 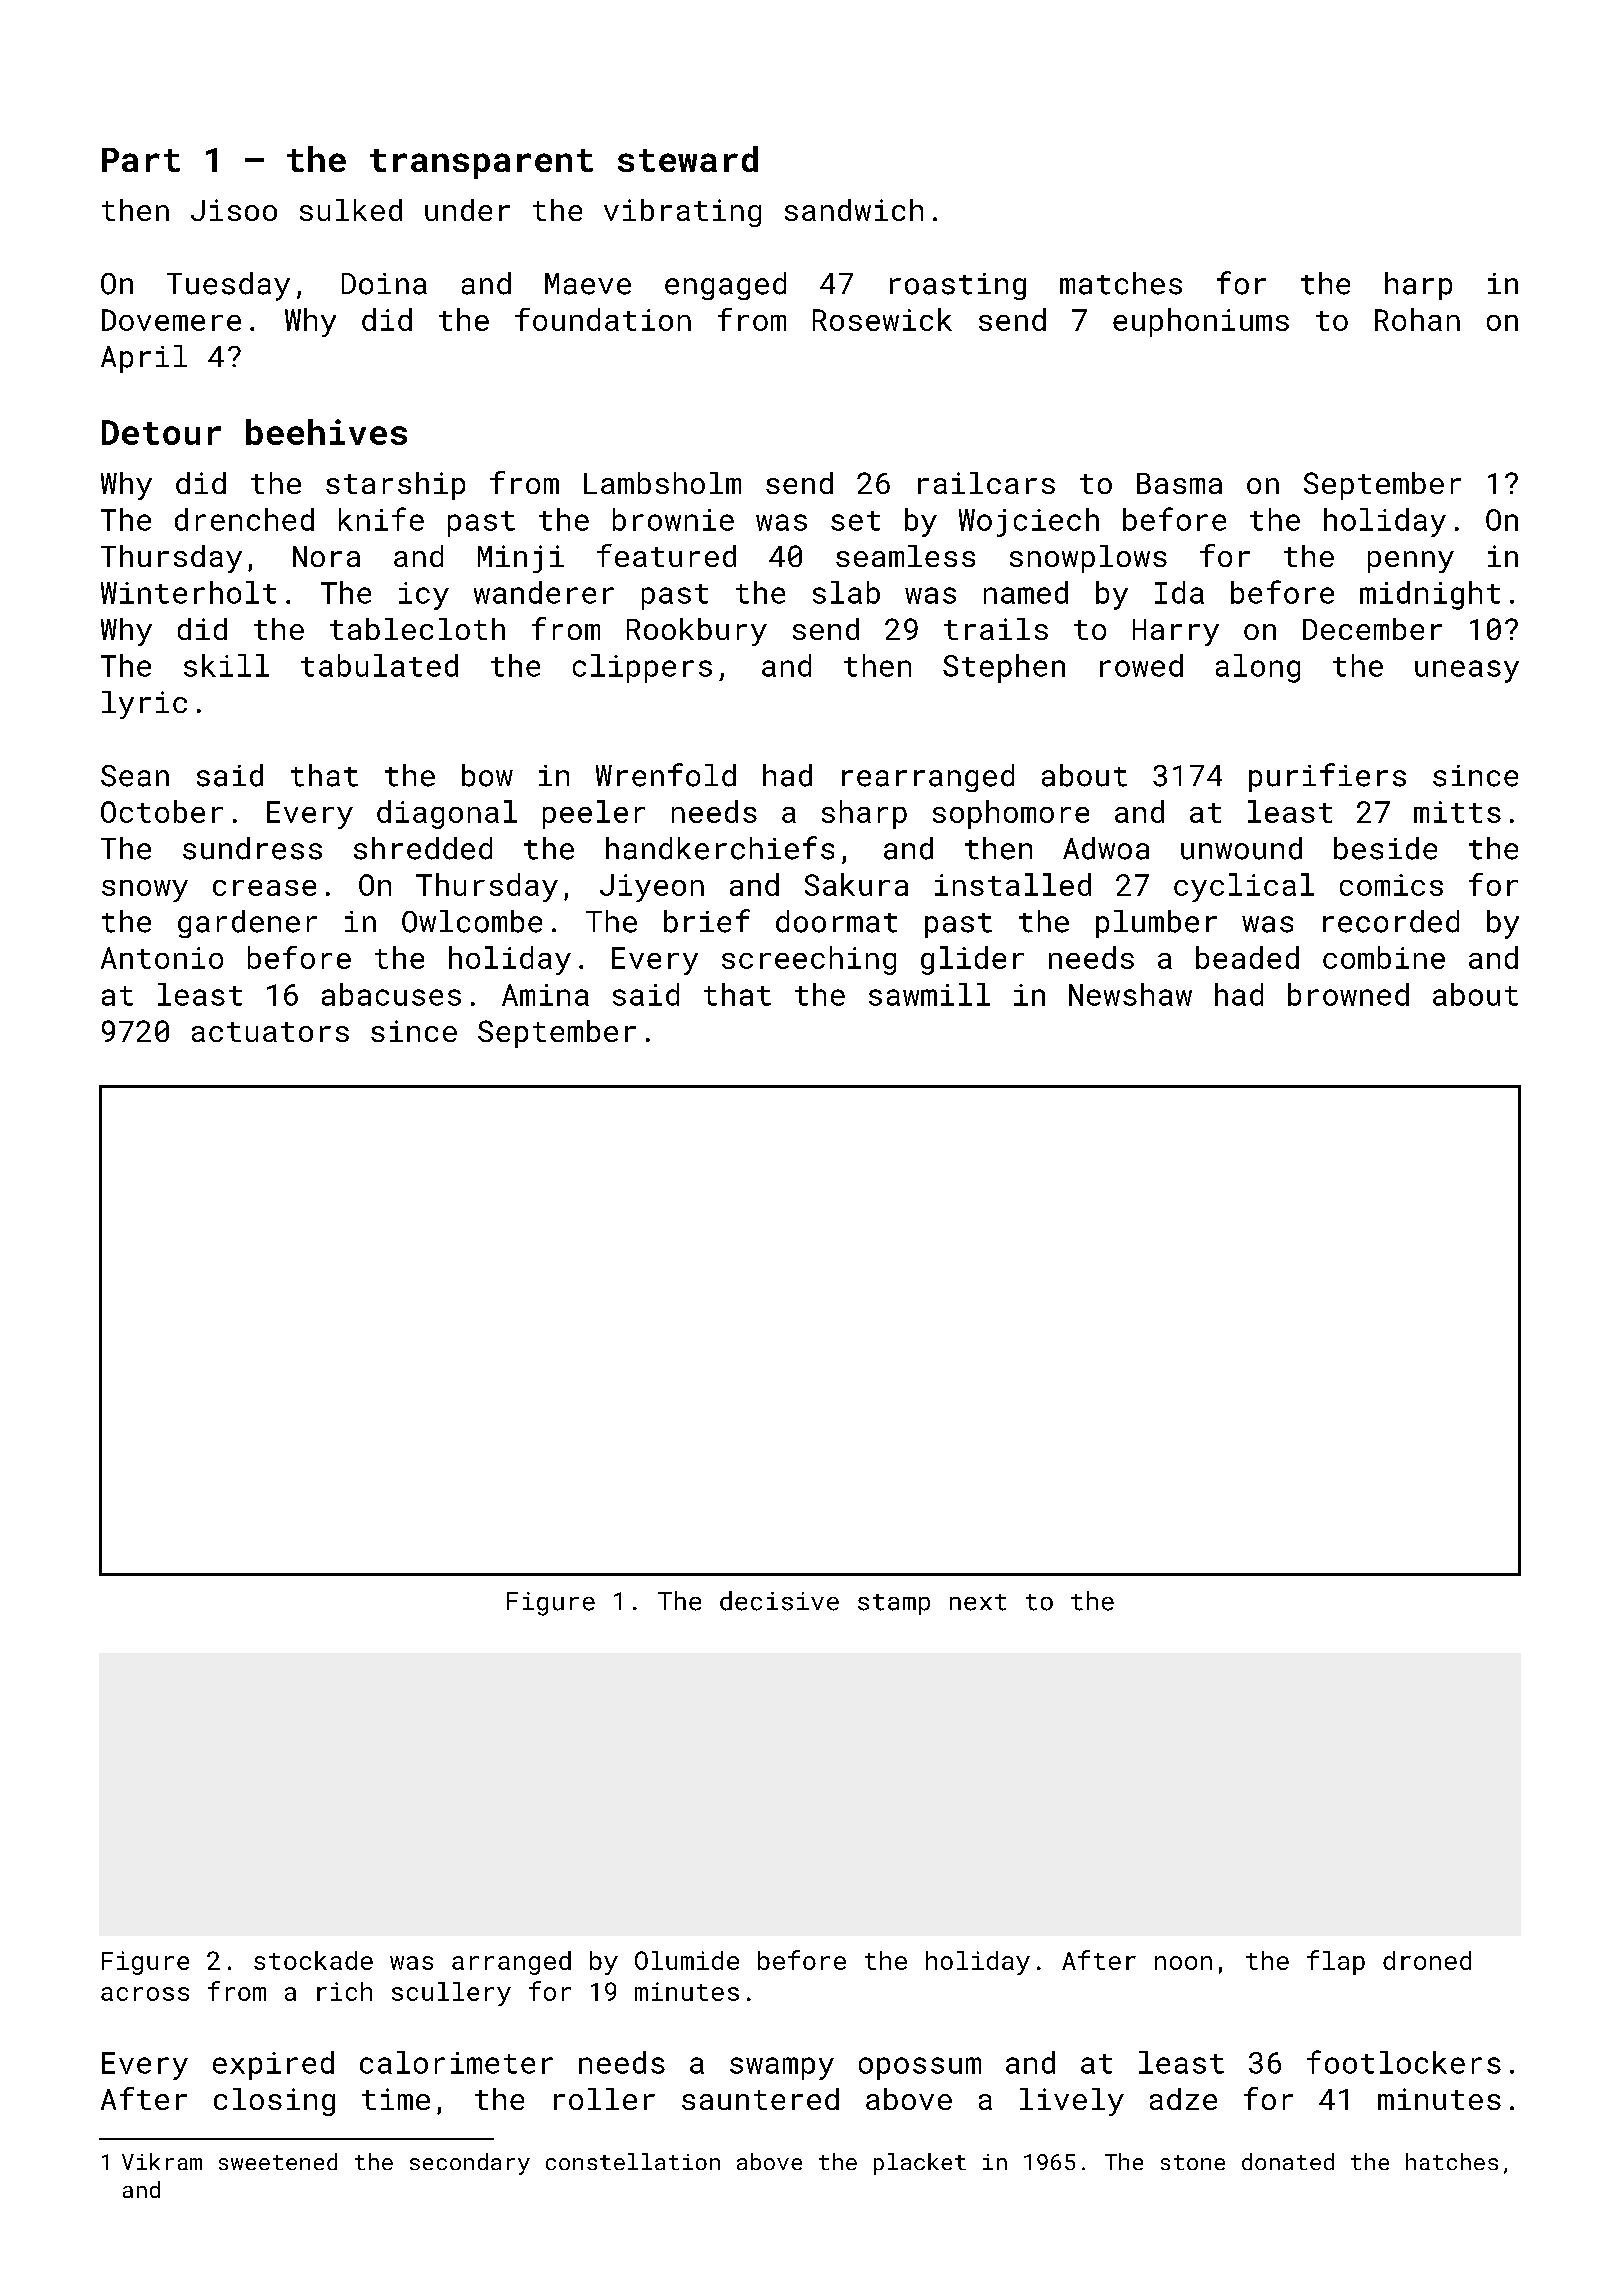 I want to click on next, so click(x=978, y=1602).
